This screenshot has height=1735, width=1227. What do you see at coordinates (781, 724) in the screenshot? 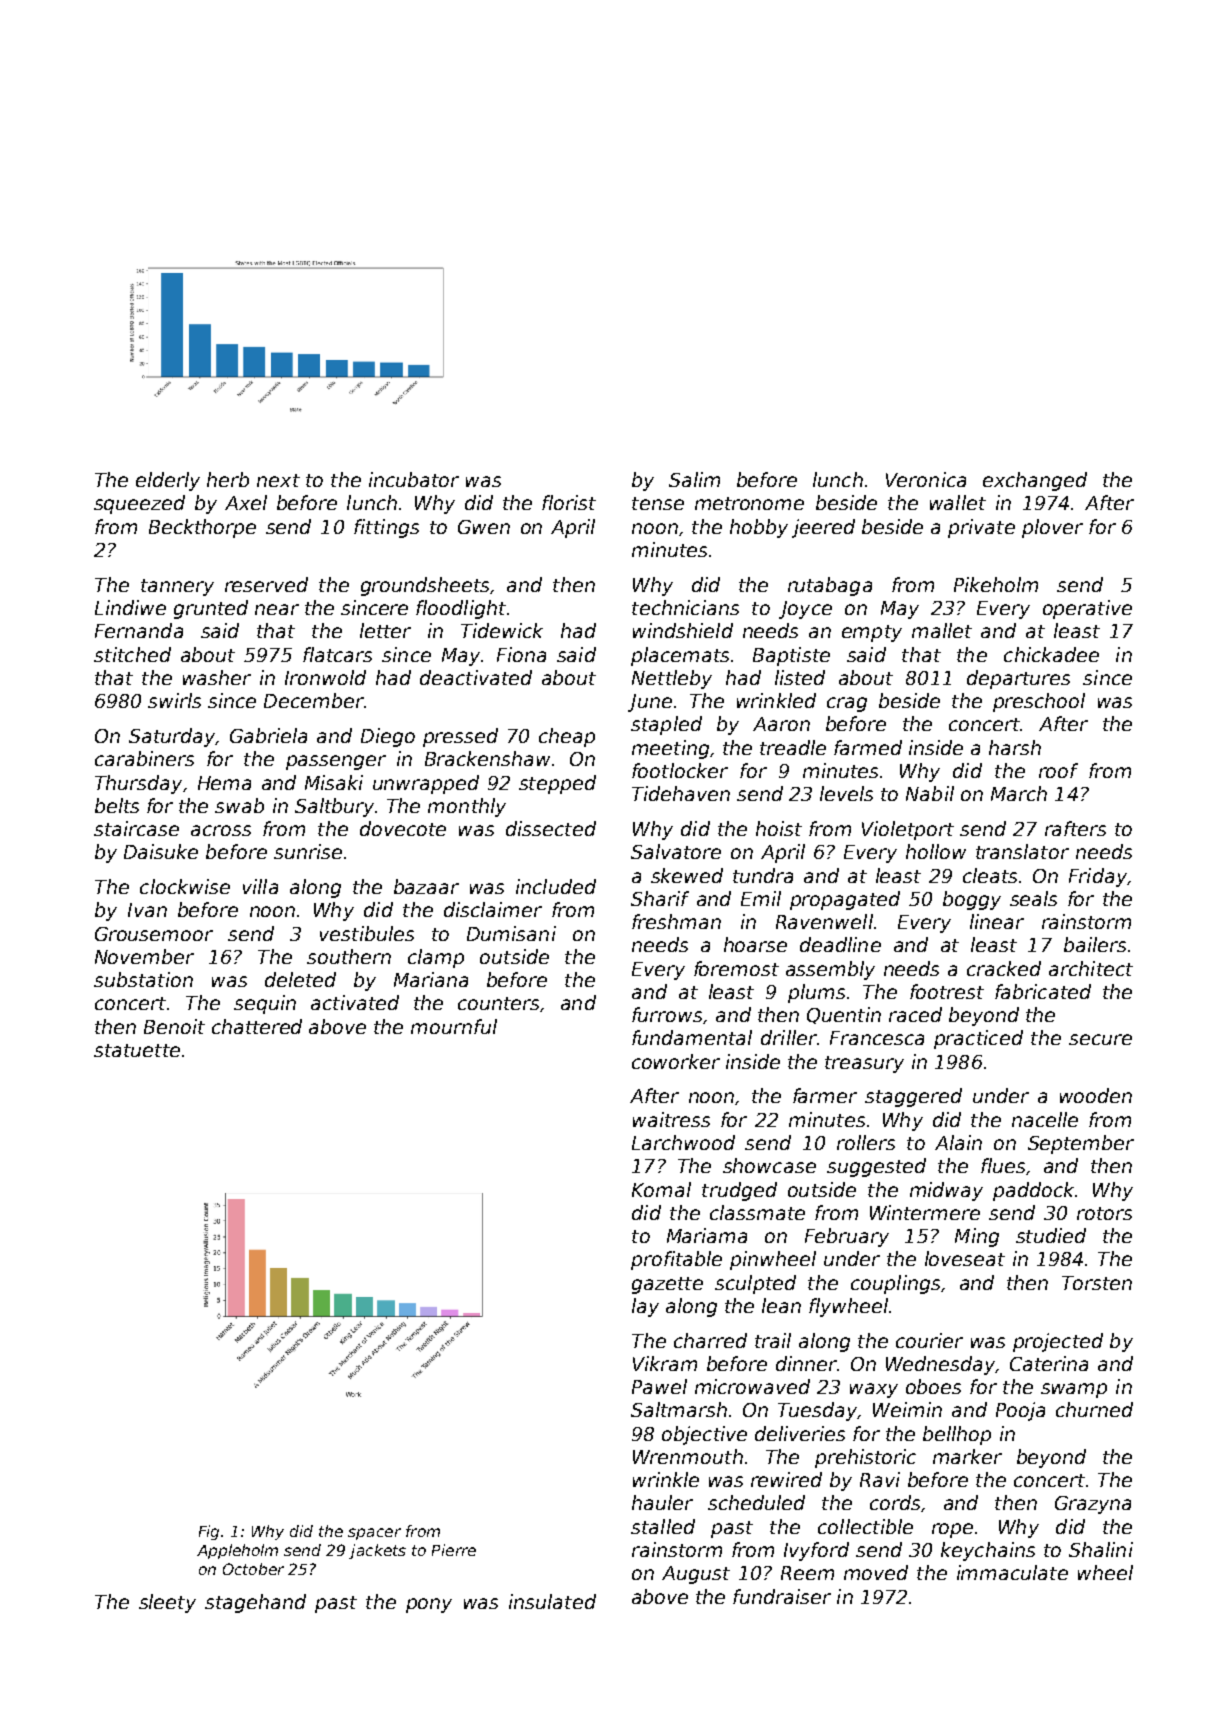
I see `Aaron` at bounding box center [781, 724].
